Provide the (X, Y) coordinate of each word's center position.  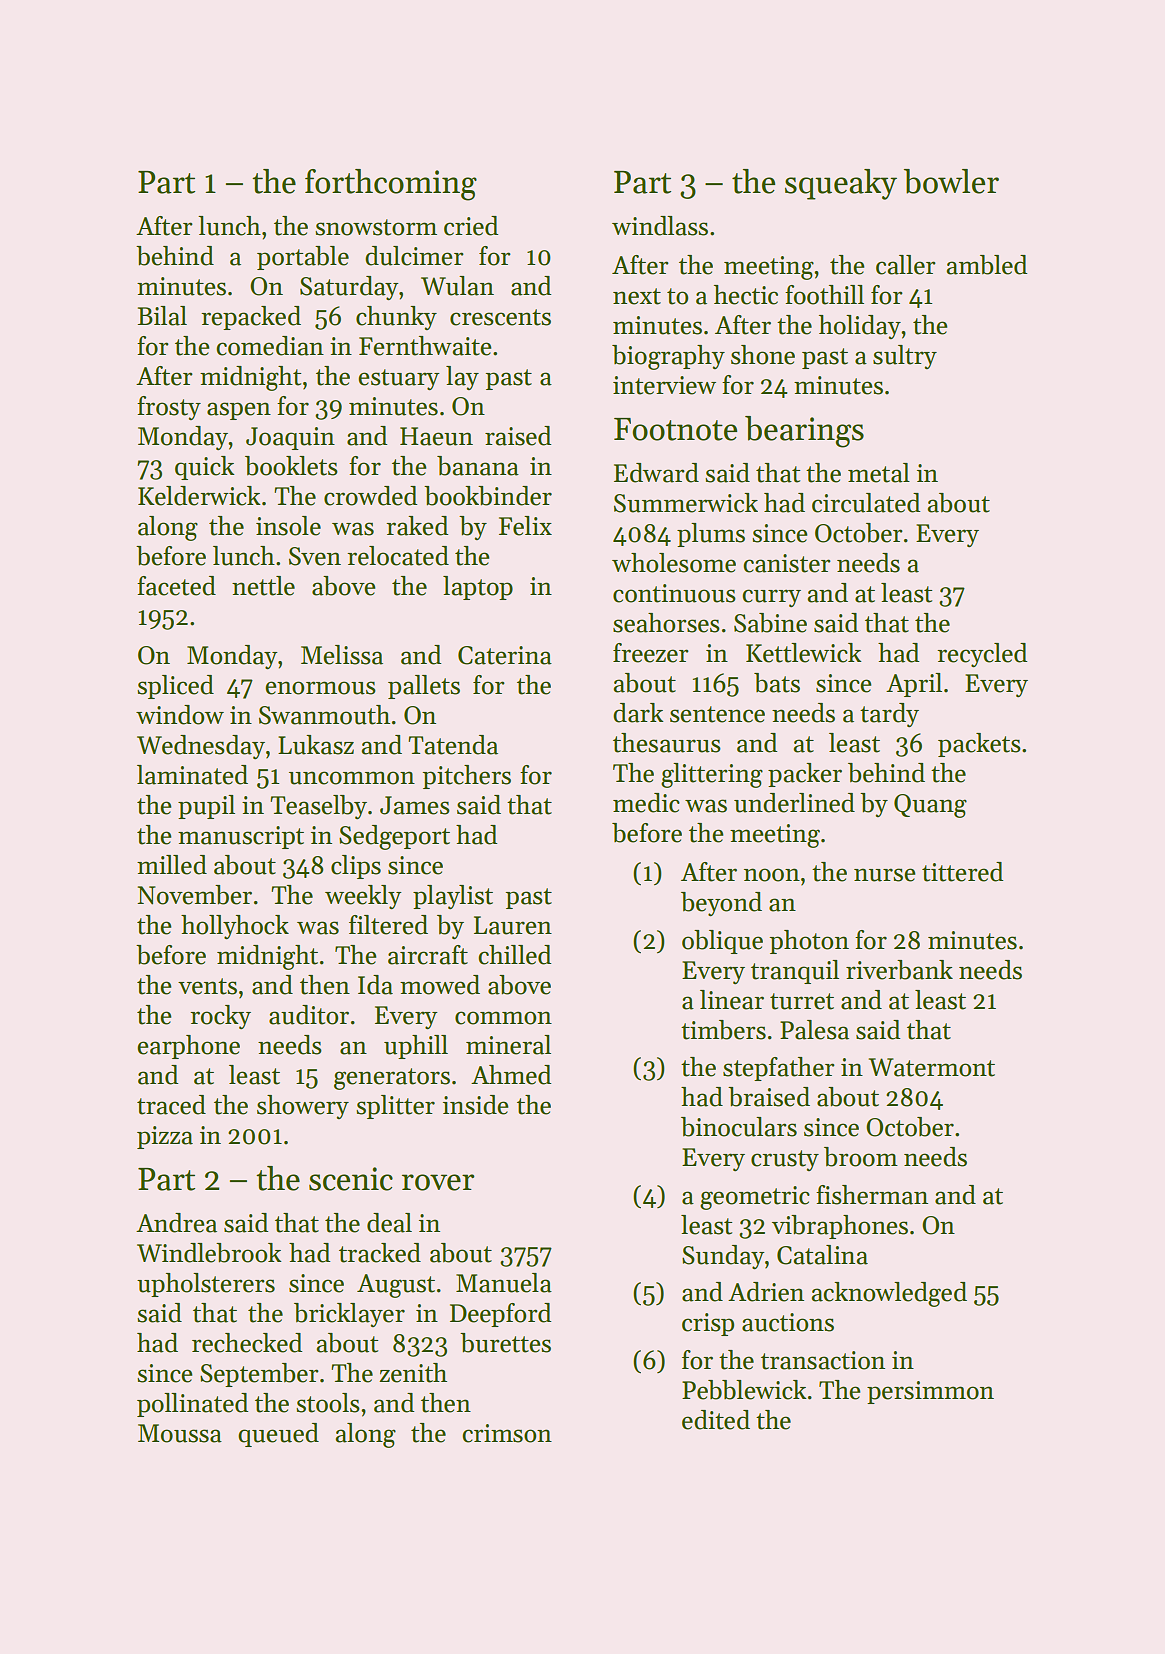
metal (879, 473)
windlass (660, 226)
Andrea (176, 1223)
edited (716, 1420)
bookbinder (488, 496)
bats (777, 683)
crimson (507, 1433)
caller (906, 265)
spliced (175, 687)
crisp (708, 1324)
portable (303, 258)
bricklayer (349, 1315)
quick (204, 468)
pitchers (466, 777)
